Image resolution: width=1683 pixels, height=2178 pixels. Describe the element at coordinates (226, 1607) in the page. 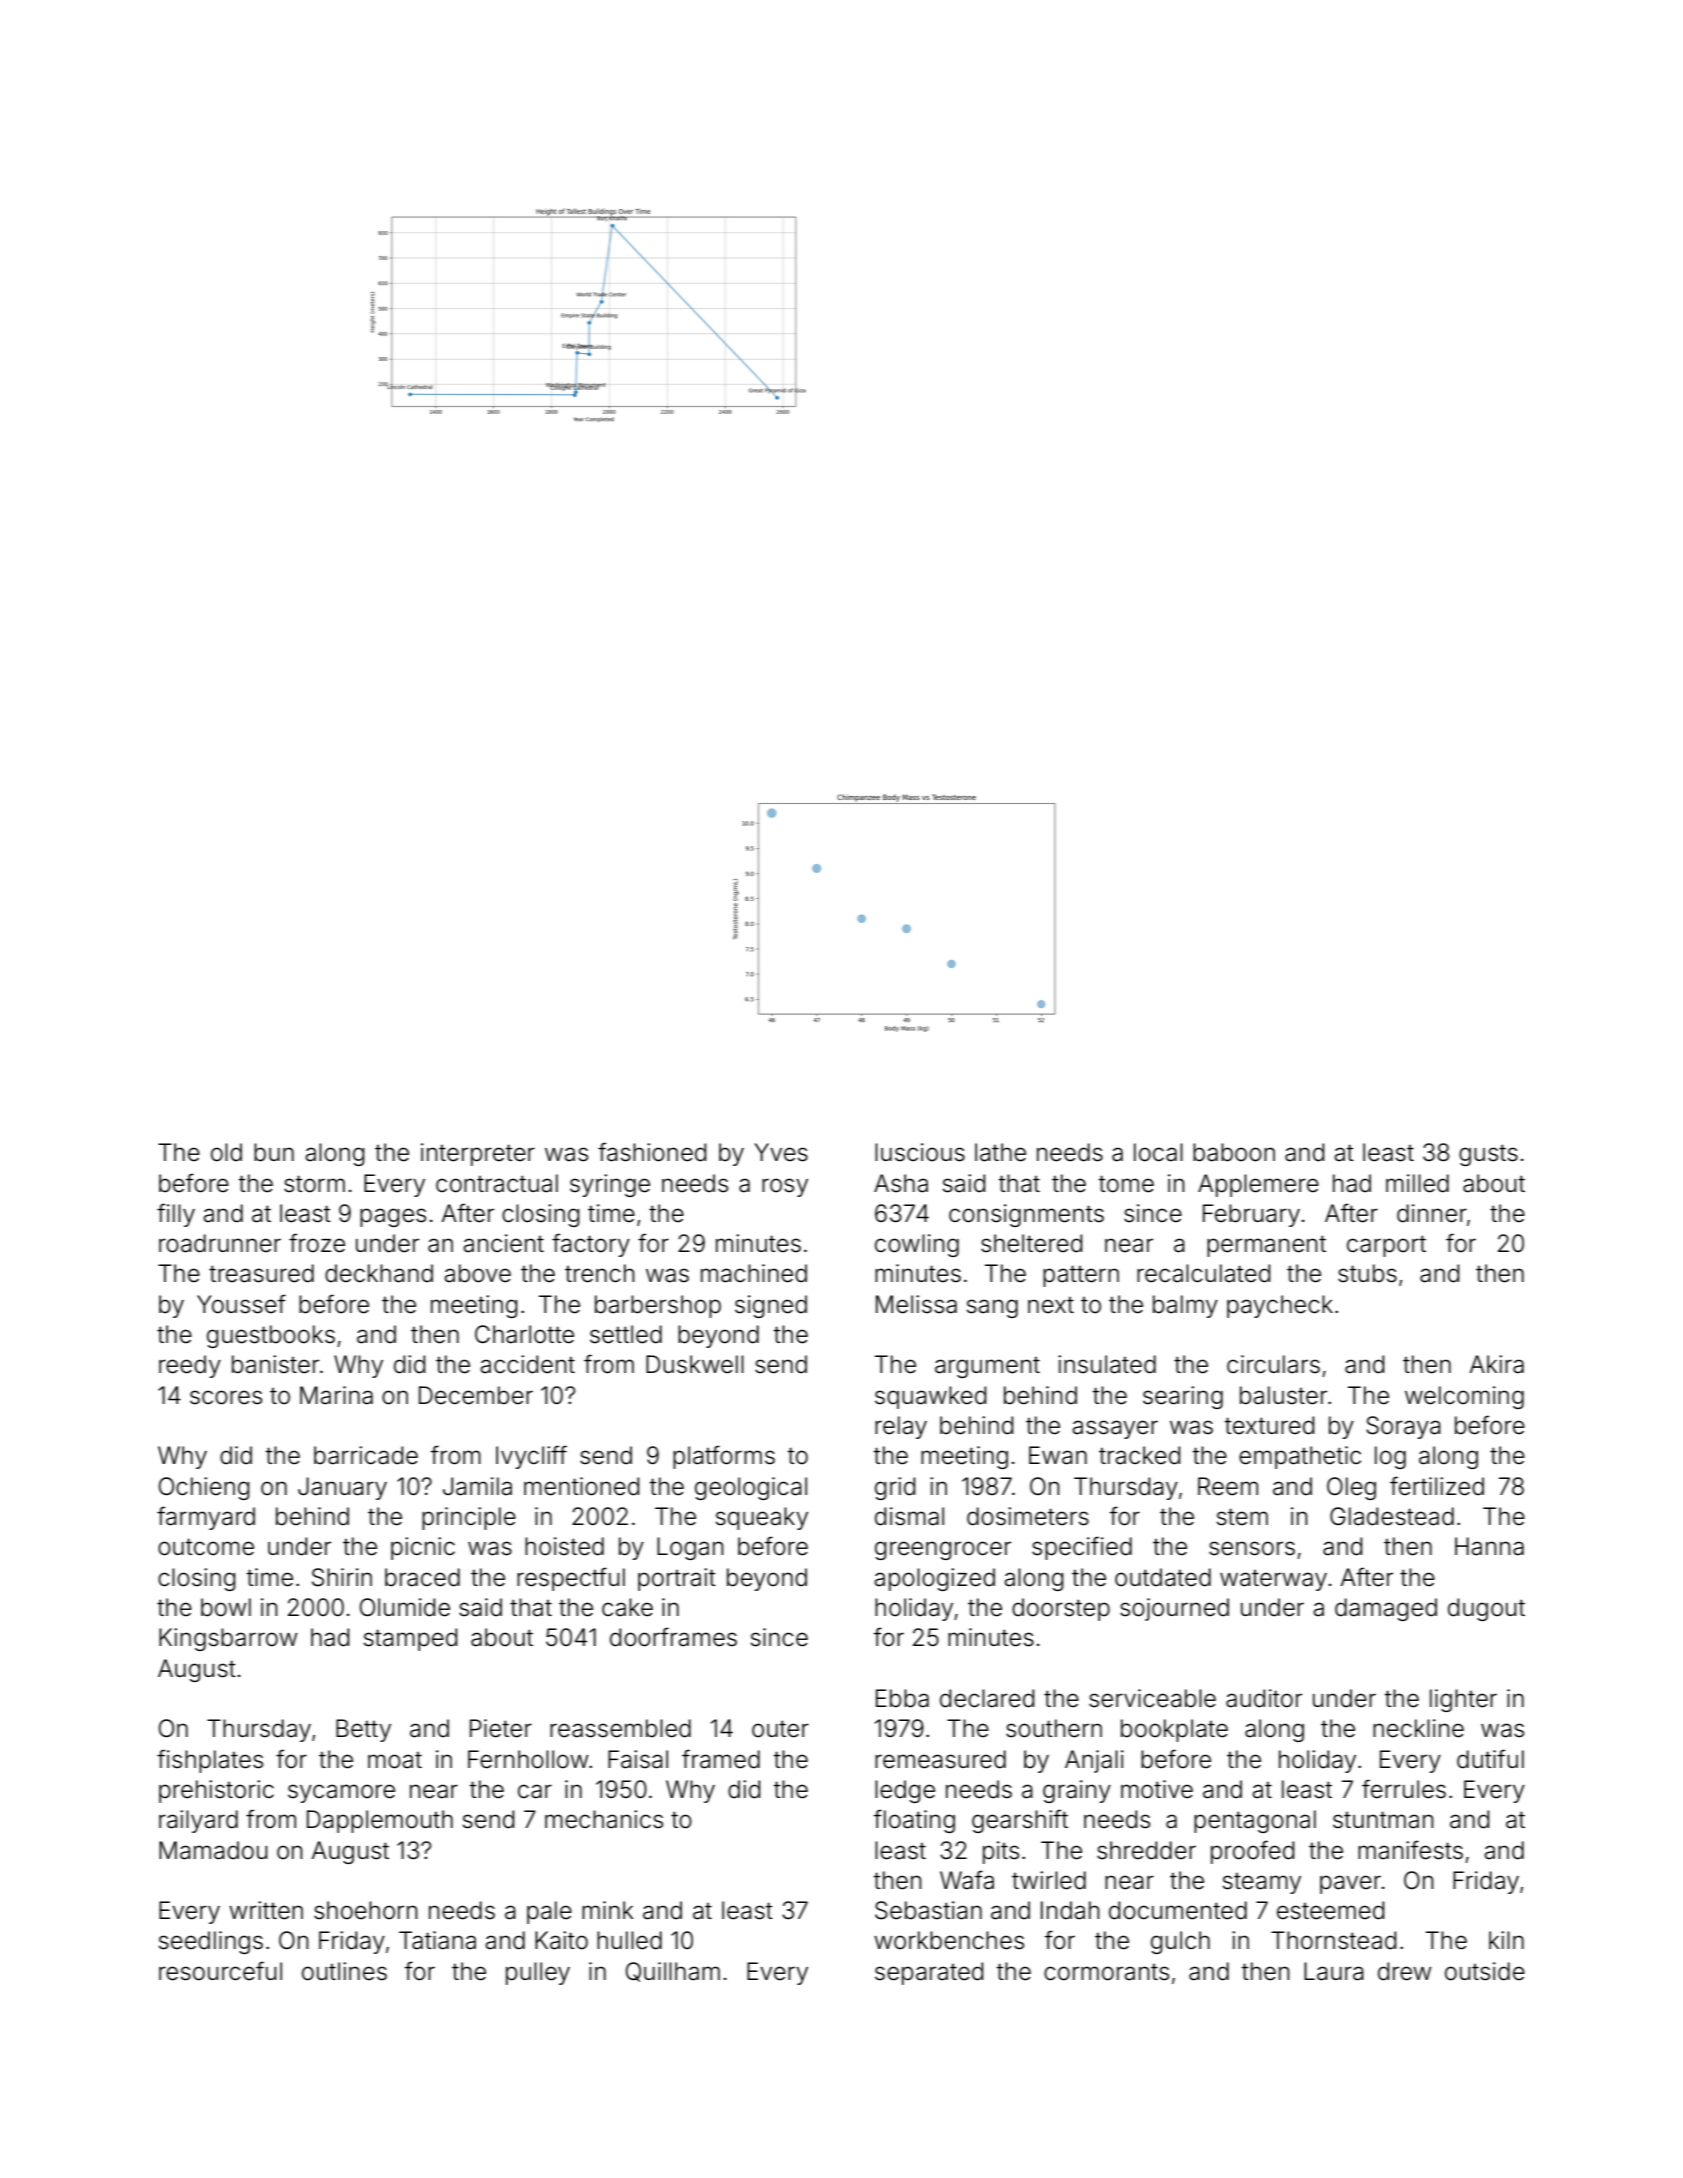

I see `bowl` at that location.
